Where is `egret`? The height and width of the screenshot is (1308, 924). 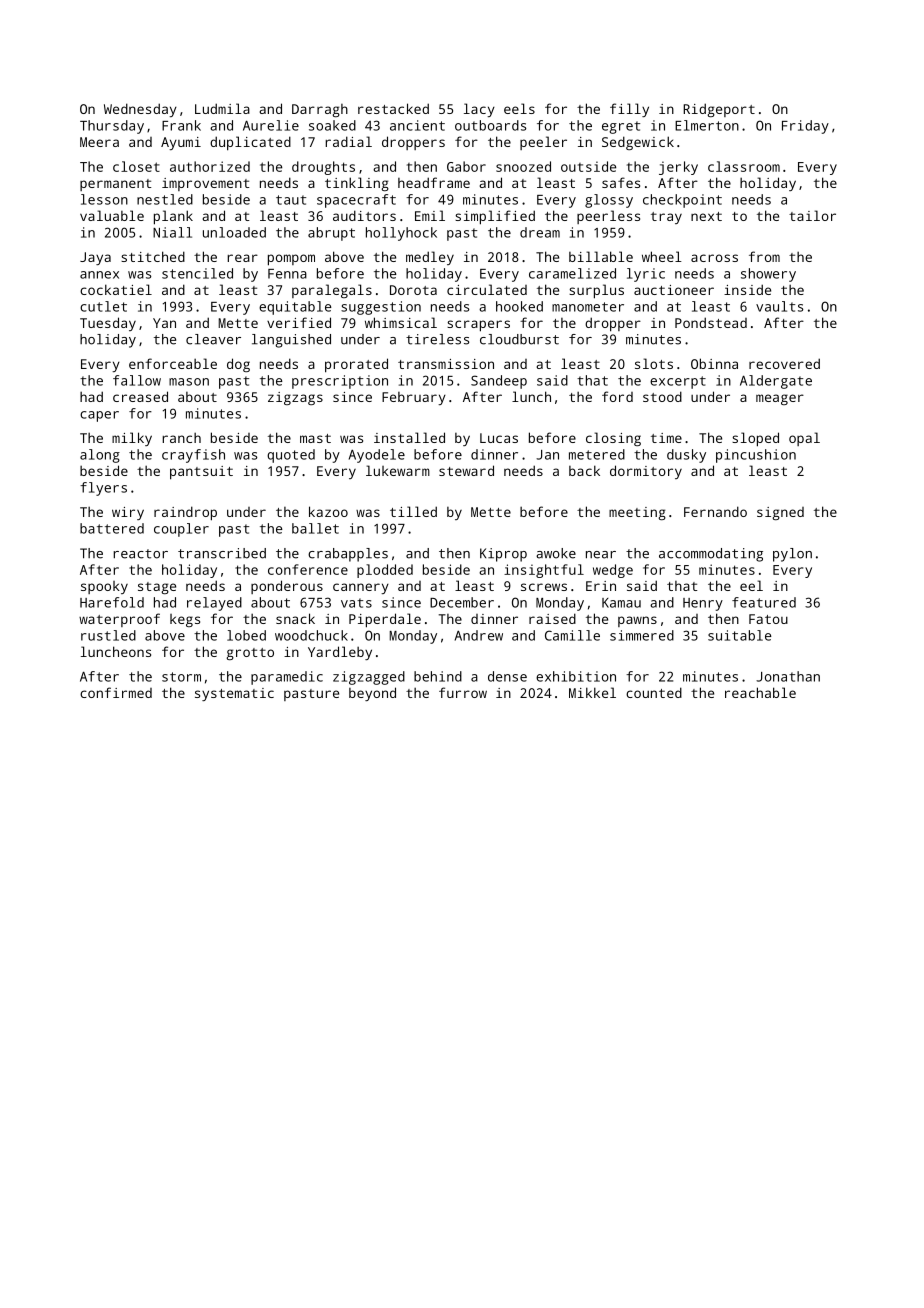
egret is located at coordinates (621, 127).
